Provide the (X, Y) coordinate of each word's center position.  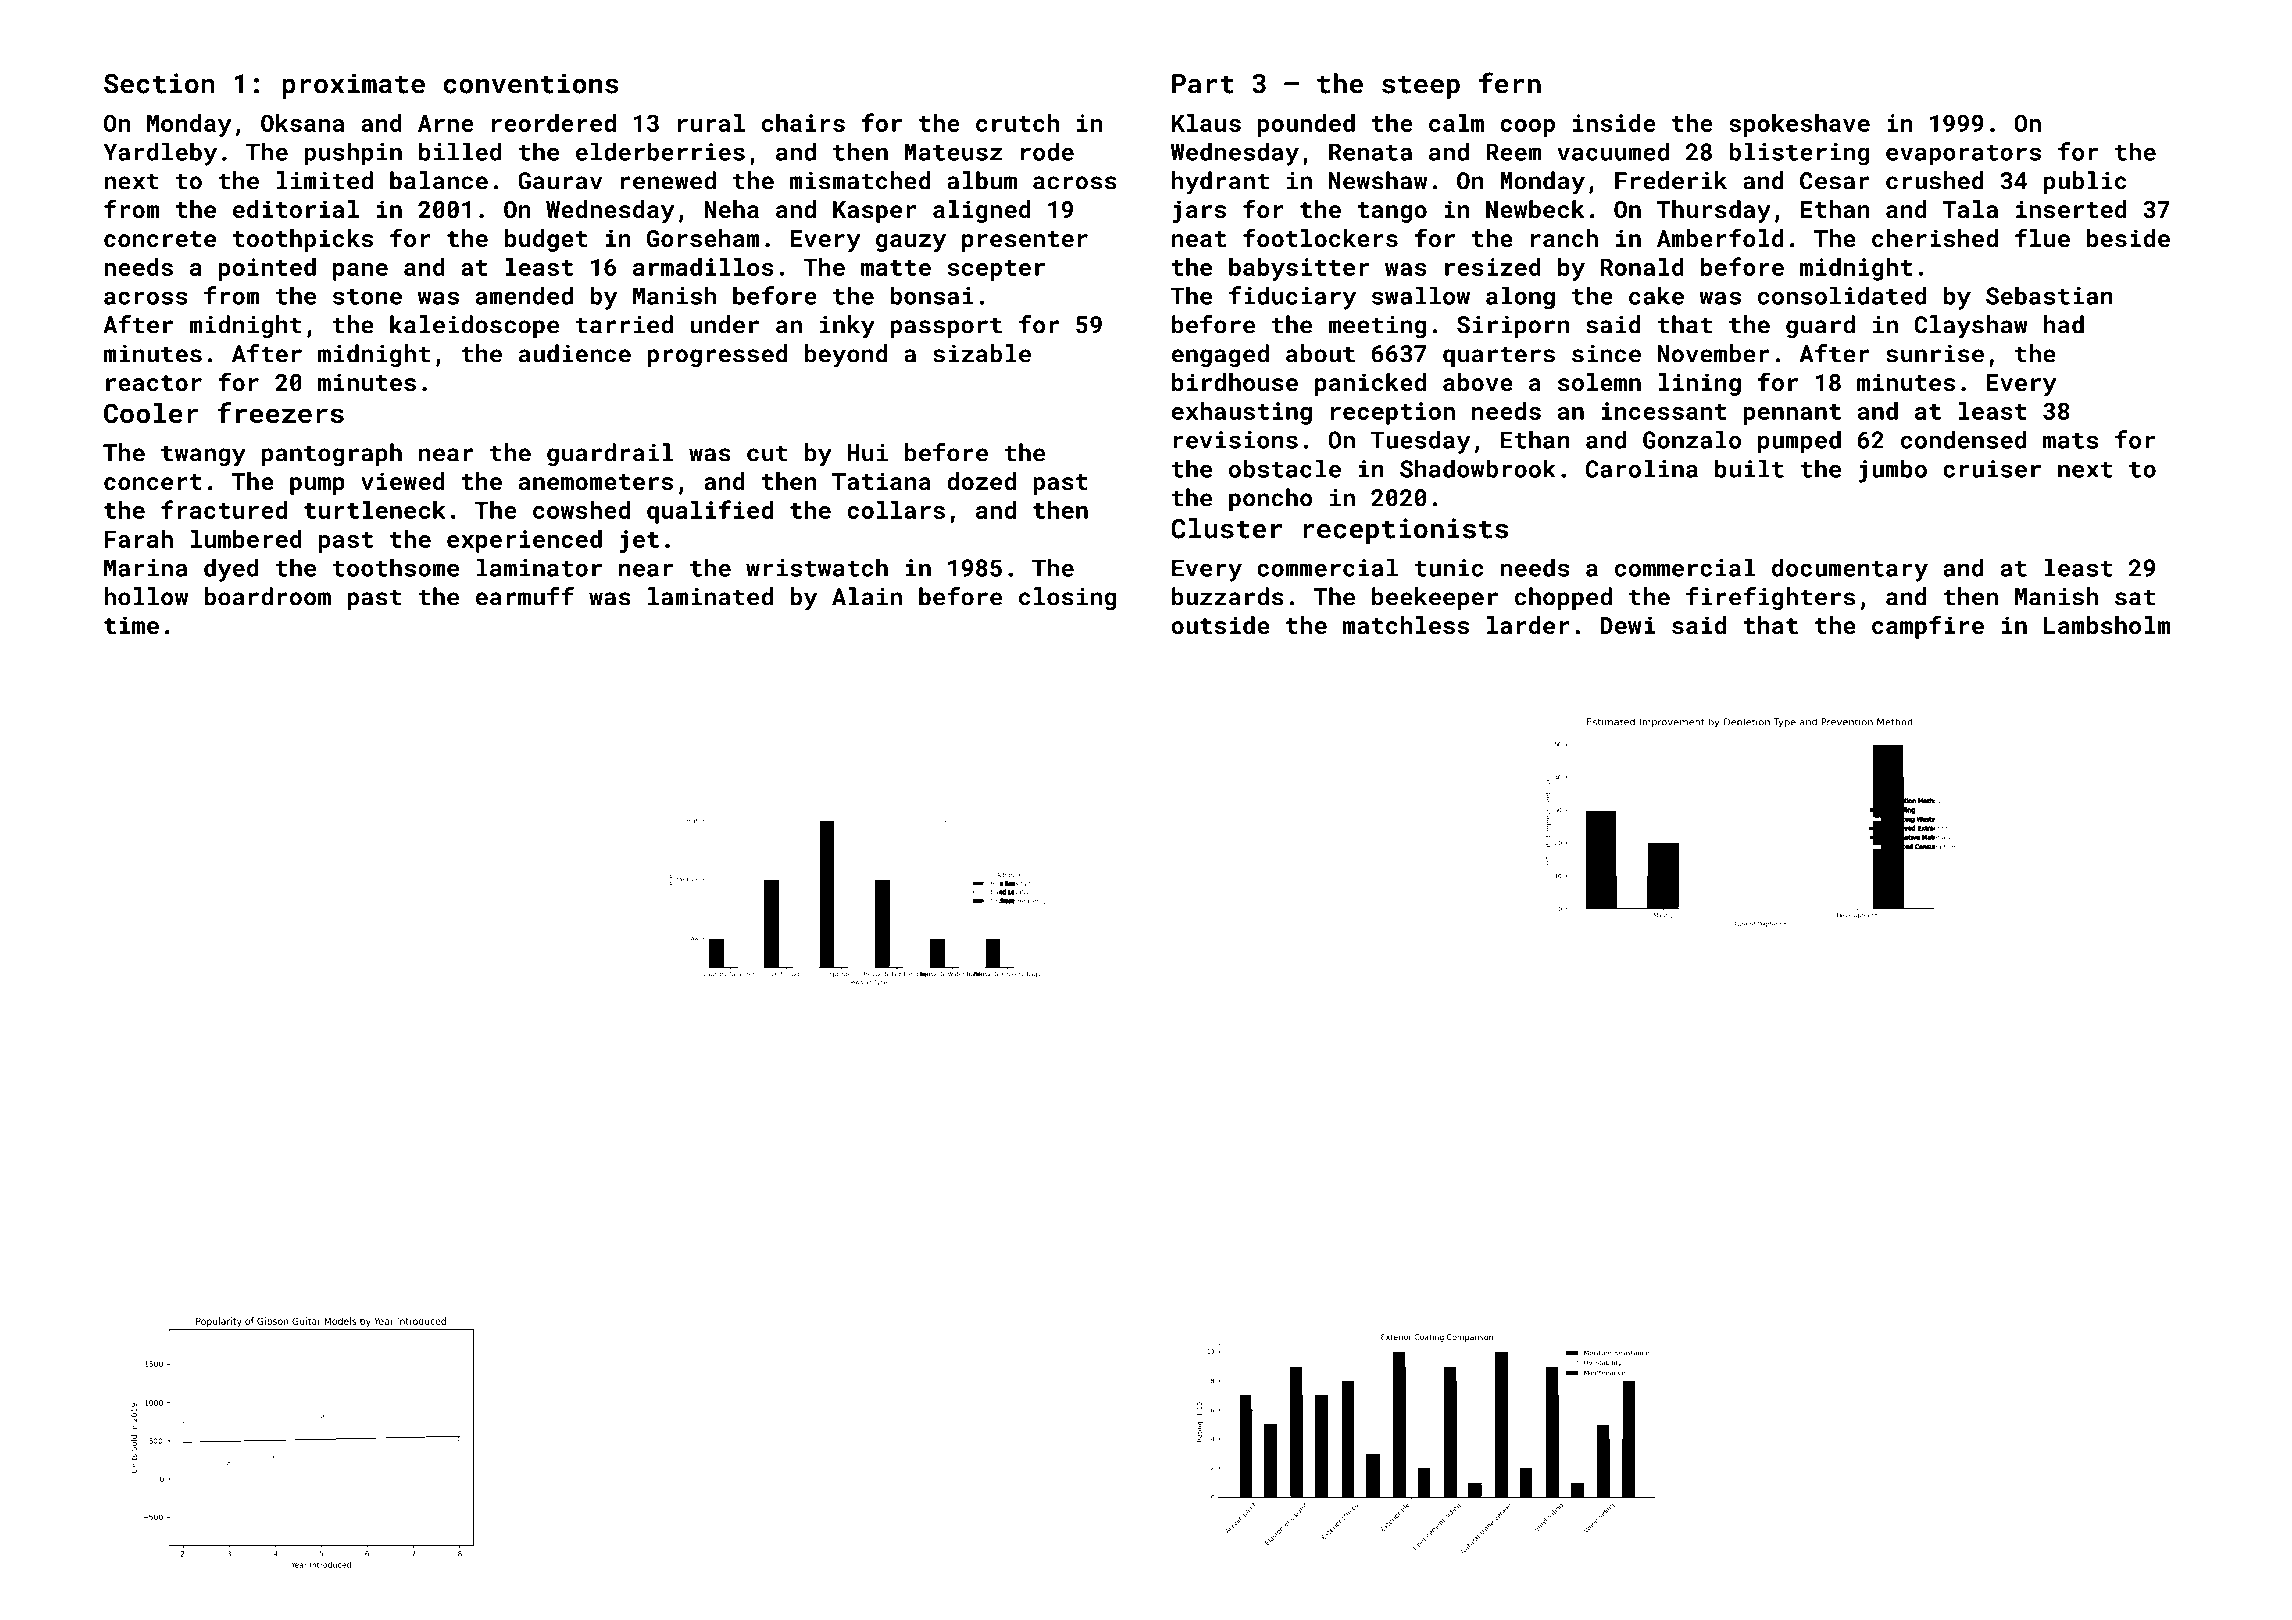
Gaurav (560, 181)
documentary (1850, 570)
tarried (624, 324)
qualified (710, 512)
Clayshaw (1971, 327)
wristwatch (817, 567)
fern (1510, 83)
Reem (1513, 152)
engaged (1220, 355)
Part (1203, 84)
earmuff (525, 596)
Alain (867, 596)
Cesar (1835, 181)
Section (159, 83)
